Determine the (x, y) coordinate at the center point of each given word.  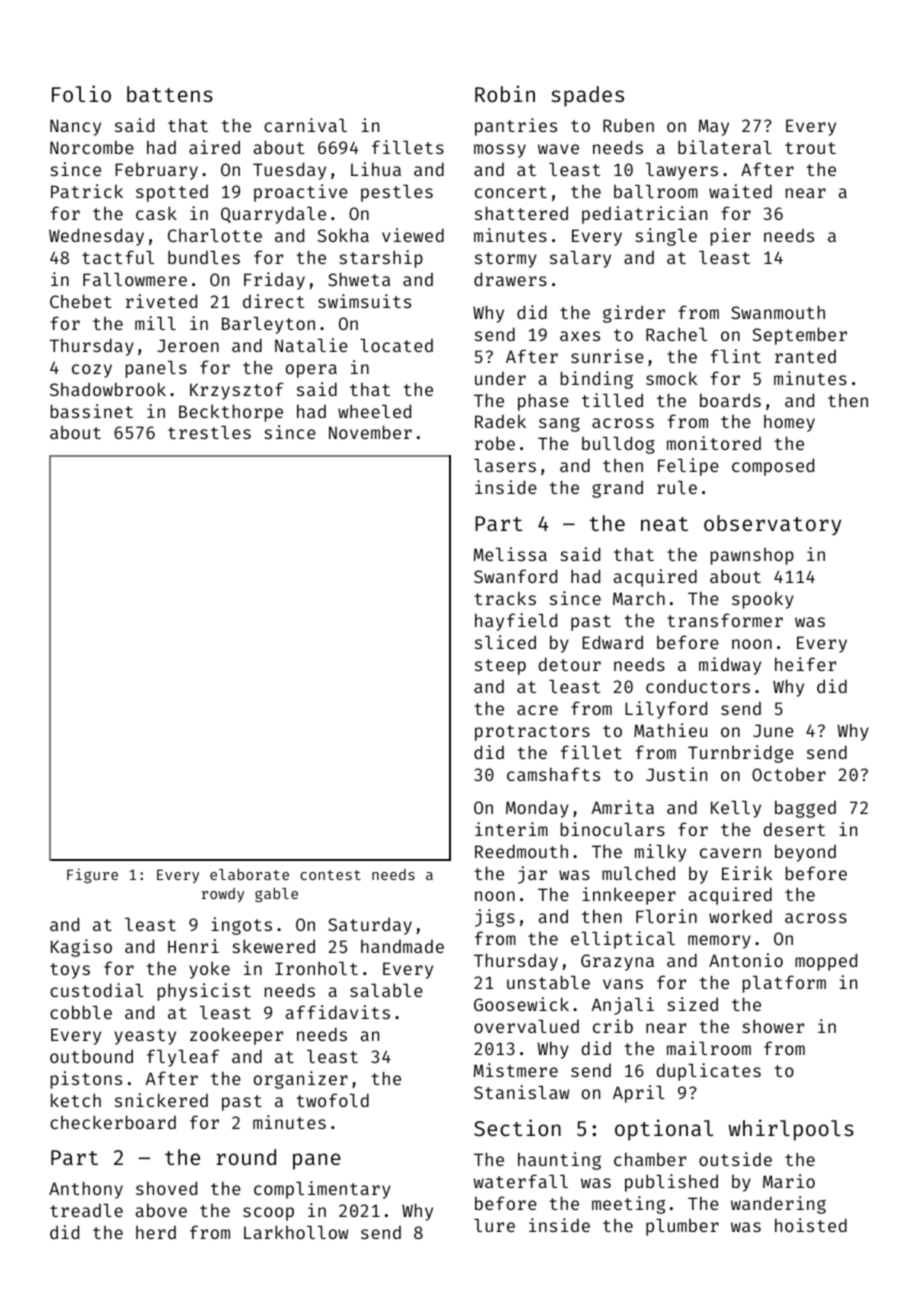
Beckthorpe (231, 413)
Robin (505, 93)
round (246, 1157)
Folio (81, 93)
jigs (495, 918)
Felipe (688, 467)
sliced (505, 642)
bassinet (92, 411)
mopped (826, 962)
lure (494, 1225)
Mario (789, 1181)
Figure (92, 875)
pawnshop (752, 556)
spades (587, 96)
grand (617, 489)
